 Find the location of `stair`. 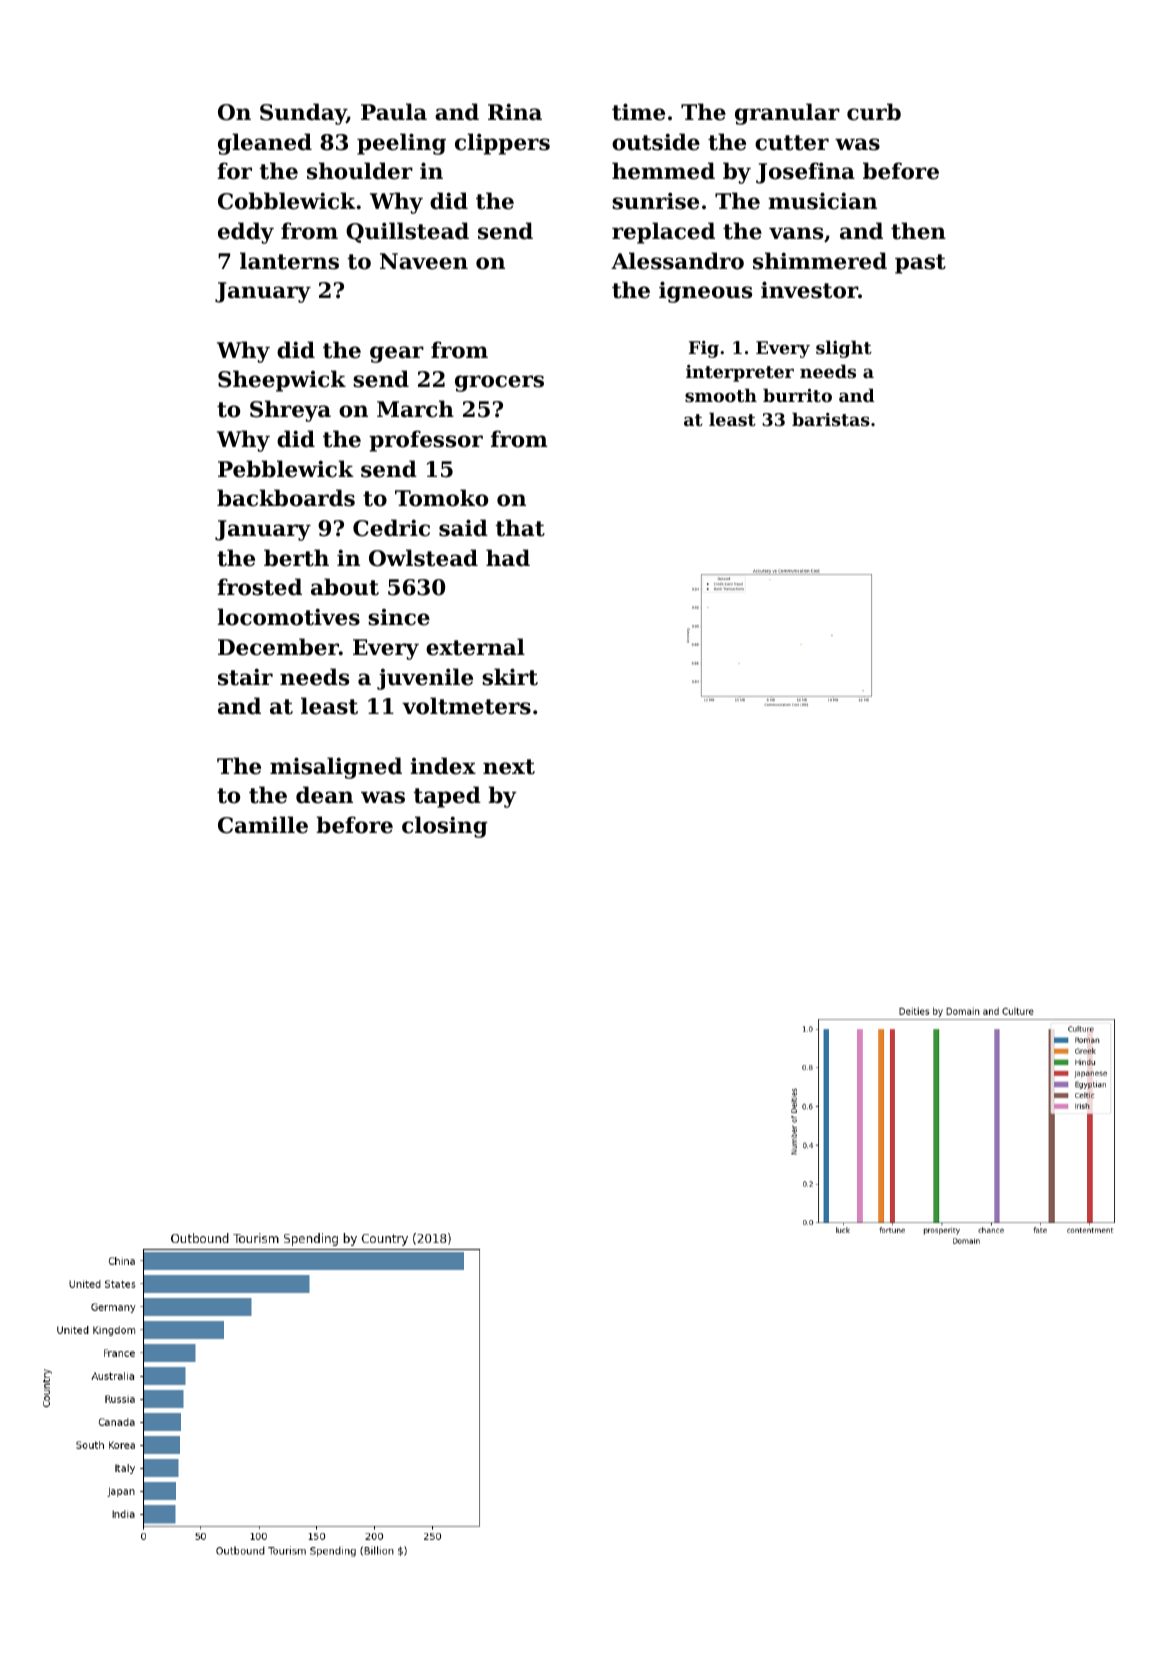

stair is located at coordinates (245, 677).
